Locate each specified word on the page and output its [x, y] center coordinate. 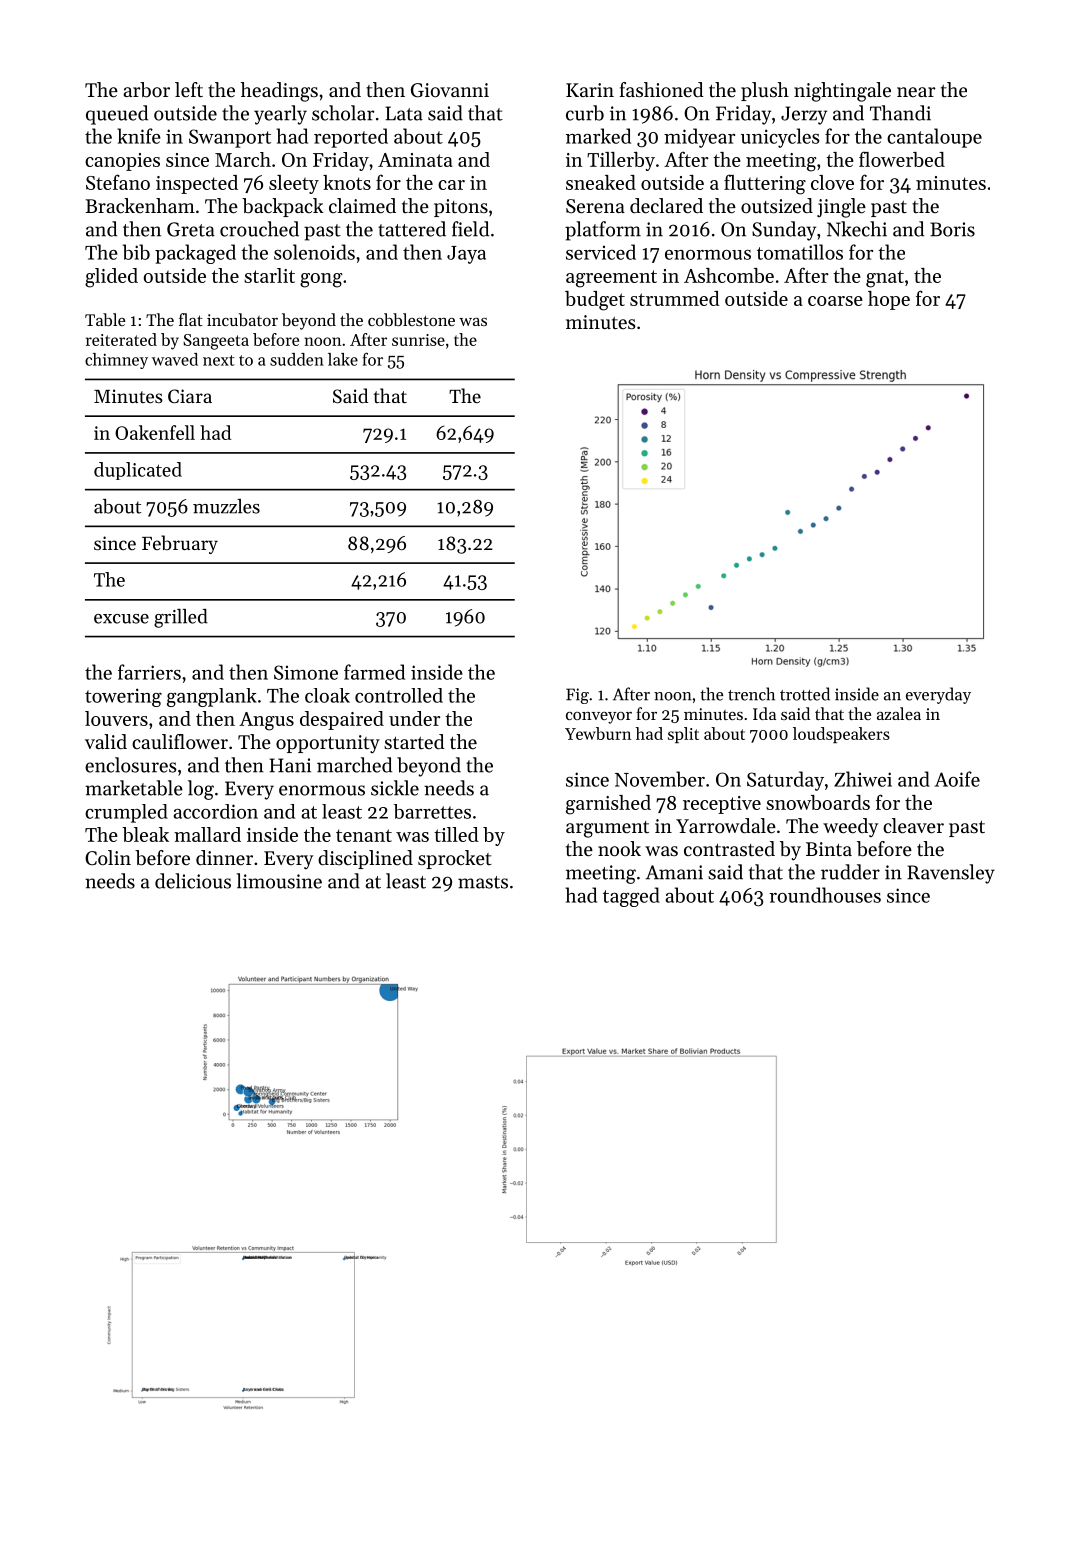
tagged [631, 897]
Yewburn [598, 733]
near [916, 92]
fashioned [662, 90]
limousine [279, 881]
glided [111, 278]
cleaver [913, 826]
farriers [149, 672]
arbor [146, 90]
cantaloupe [934, 138]
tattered [412, 229]
